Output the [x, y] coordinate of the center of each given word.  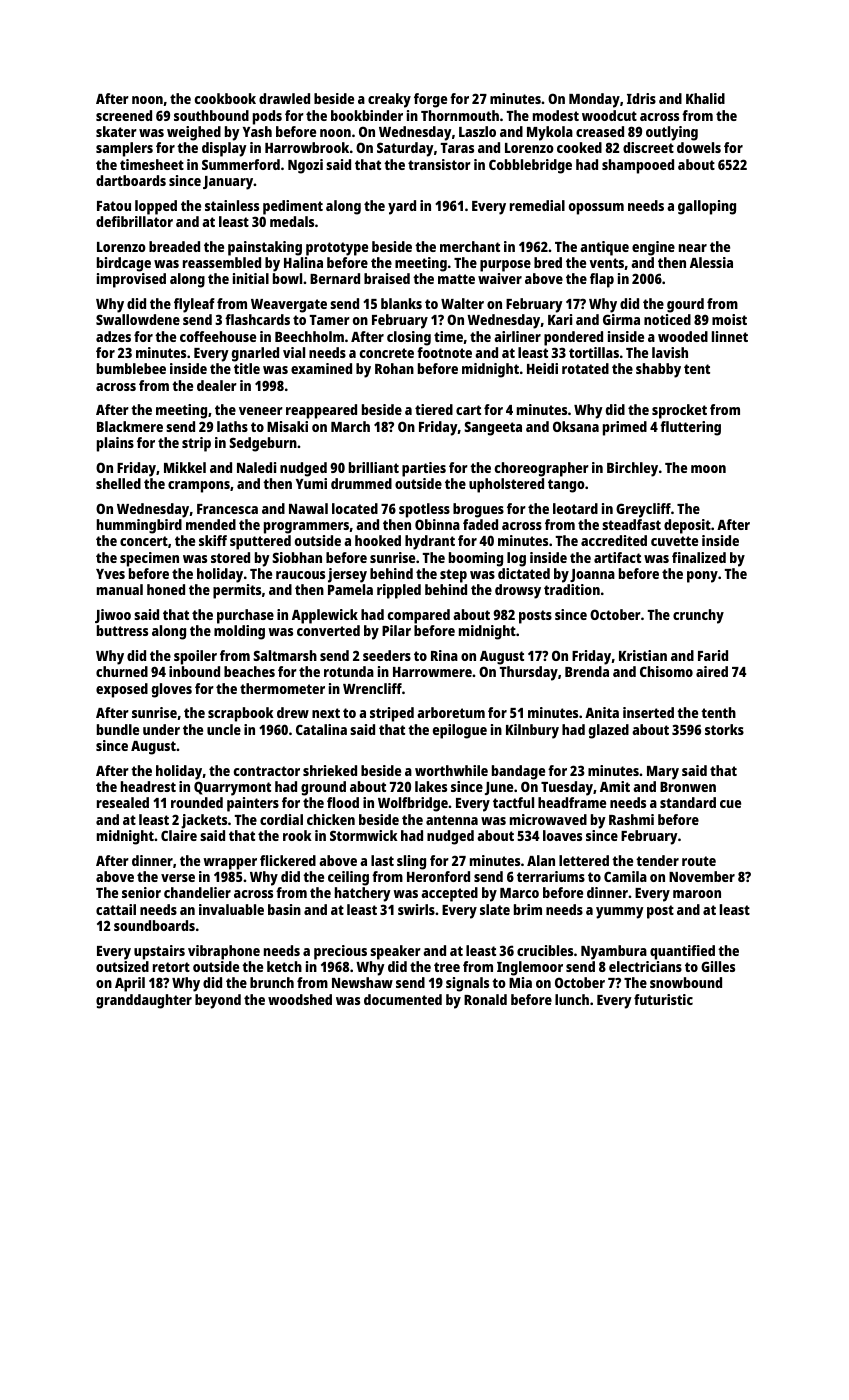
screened [124, 115]
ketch [284, 966]
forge [430, 100]
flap [602, 280]
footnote [444, 352]
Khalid [705, 98]
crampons [199, 487]
